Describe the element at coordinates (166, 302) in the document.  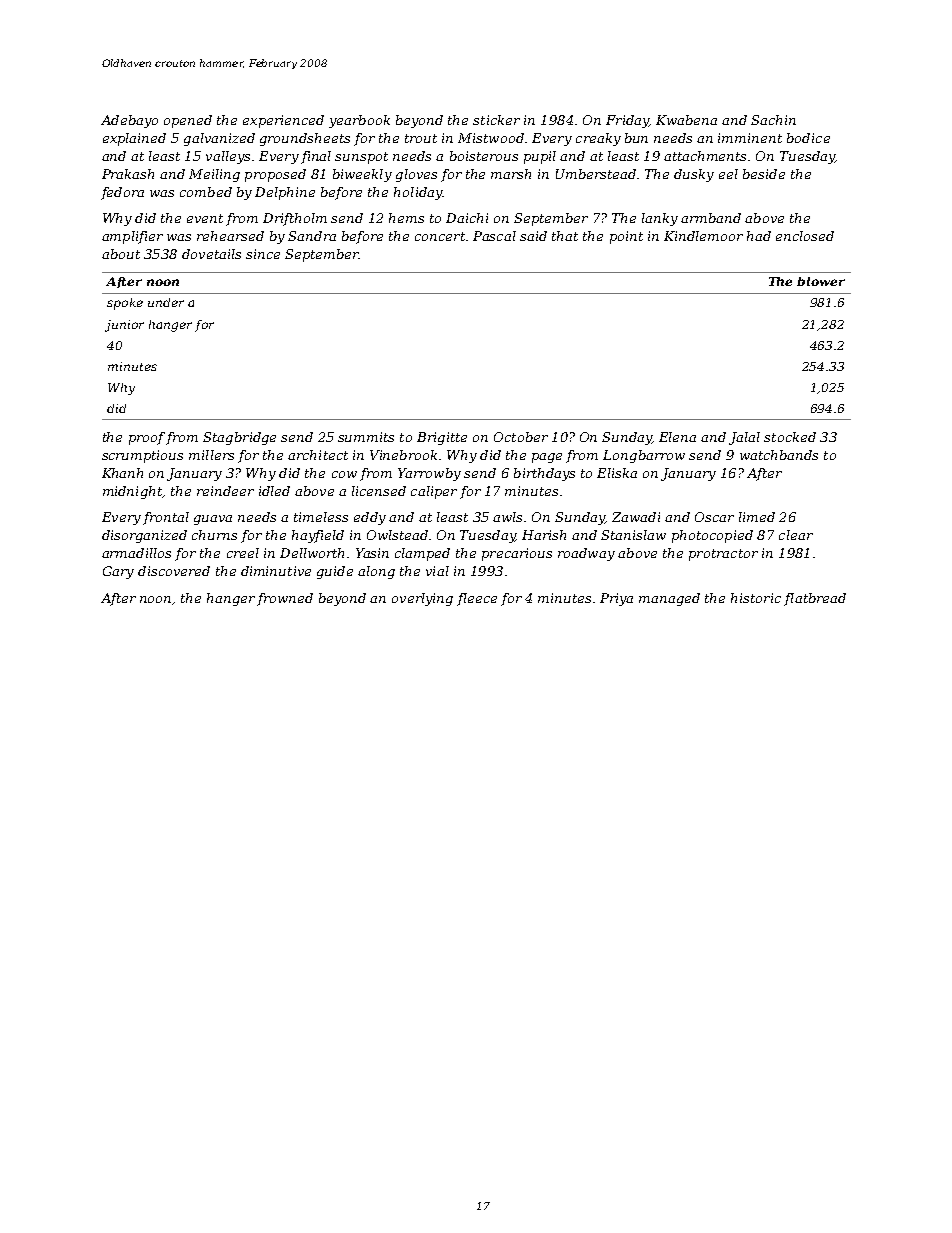
I see `under` at that location.
